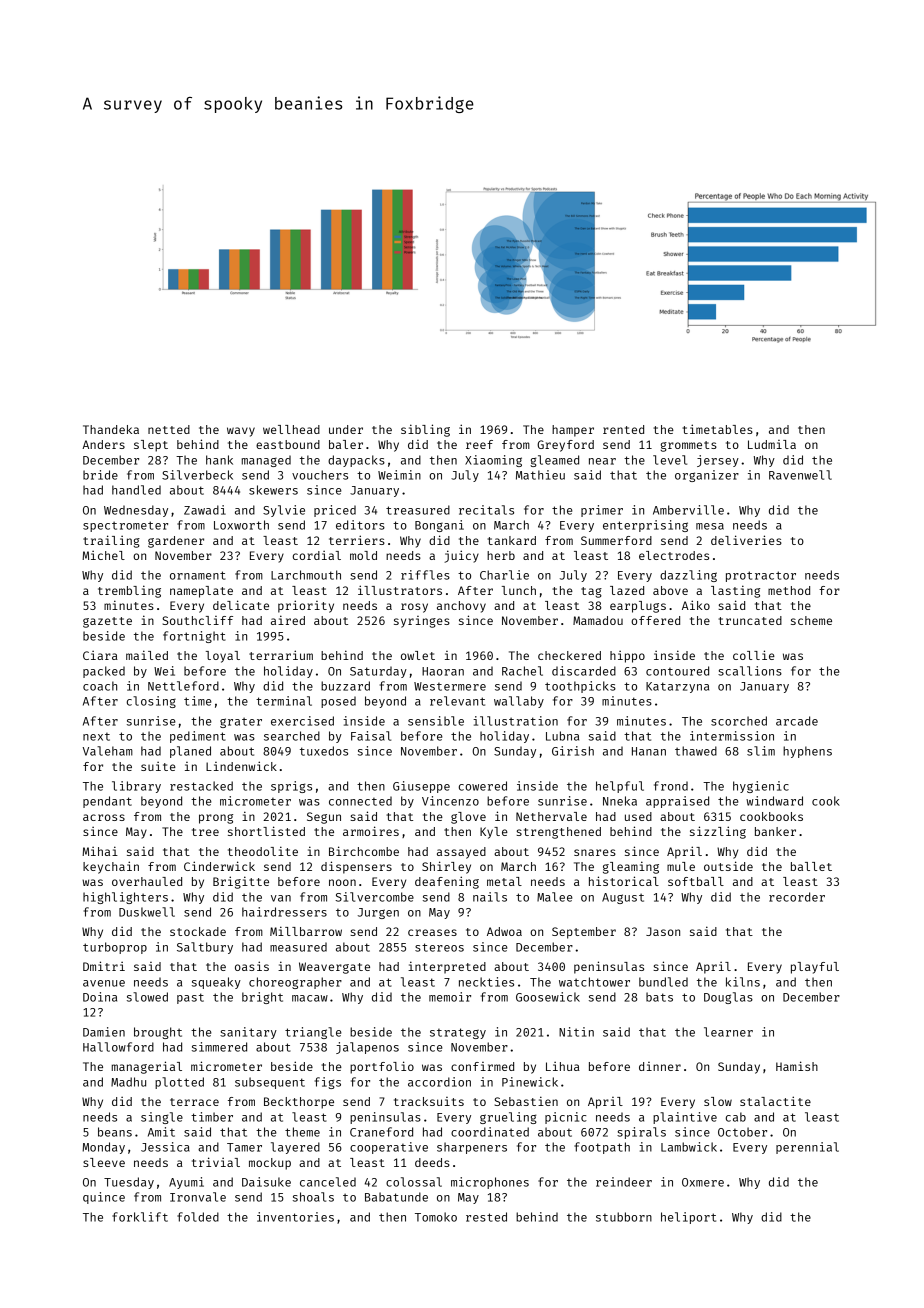 Image resolution: width=924 pixels, height=1308 pixels. What do you see at coordinates (201, 786) in the screenshot?
I see `restacked` at bounding box center [201, 786].
